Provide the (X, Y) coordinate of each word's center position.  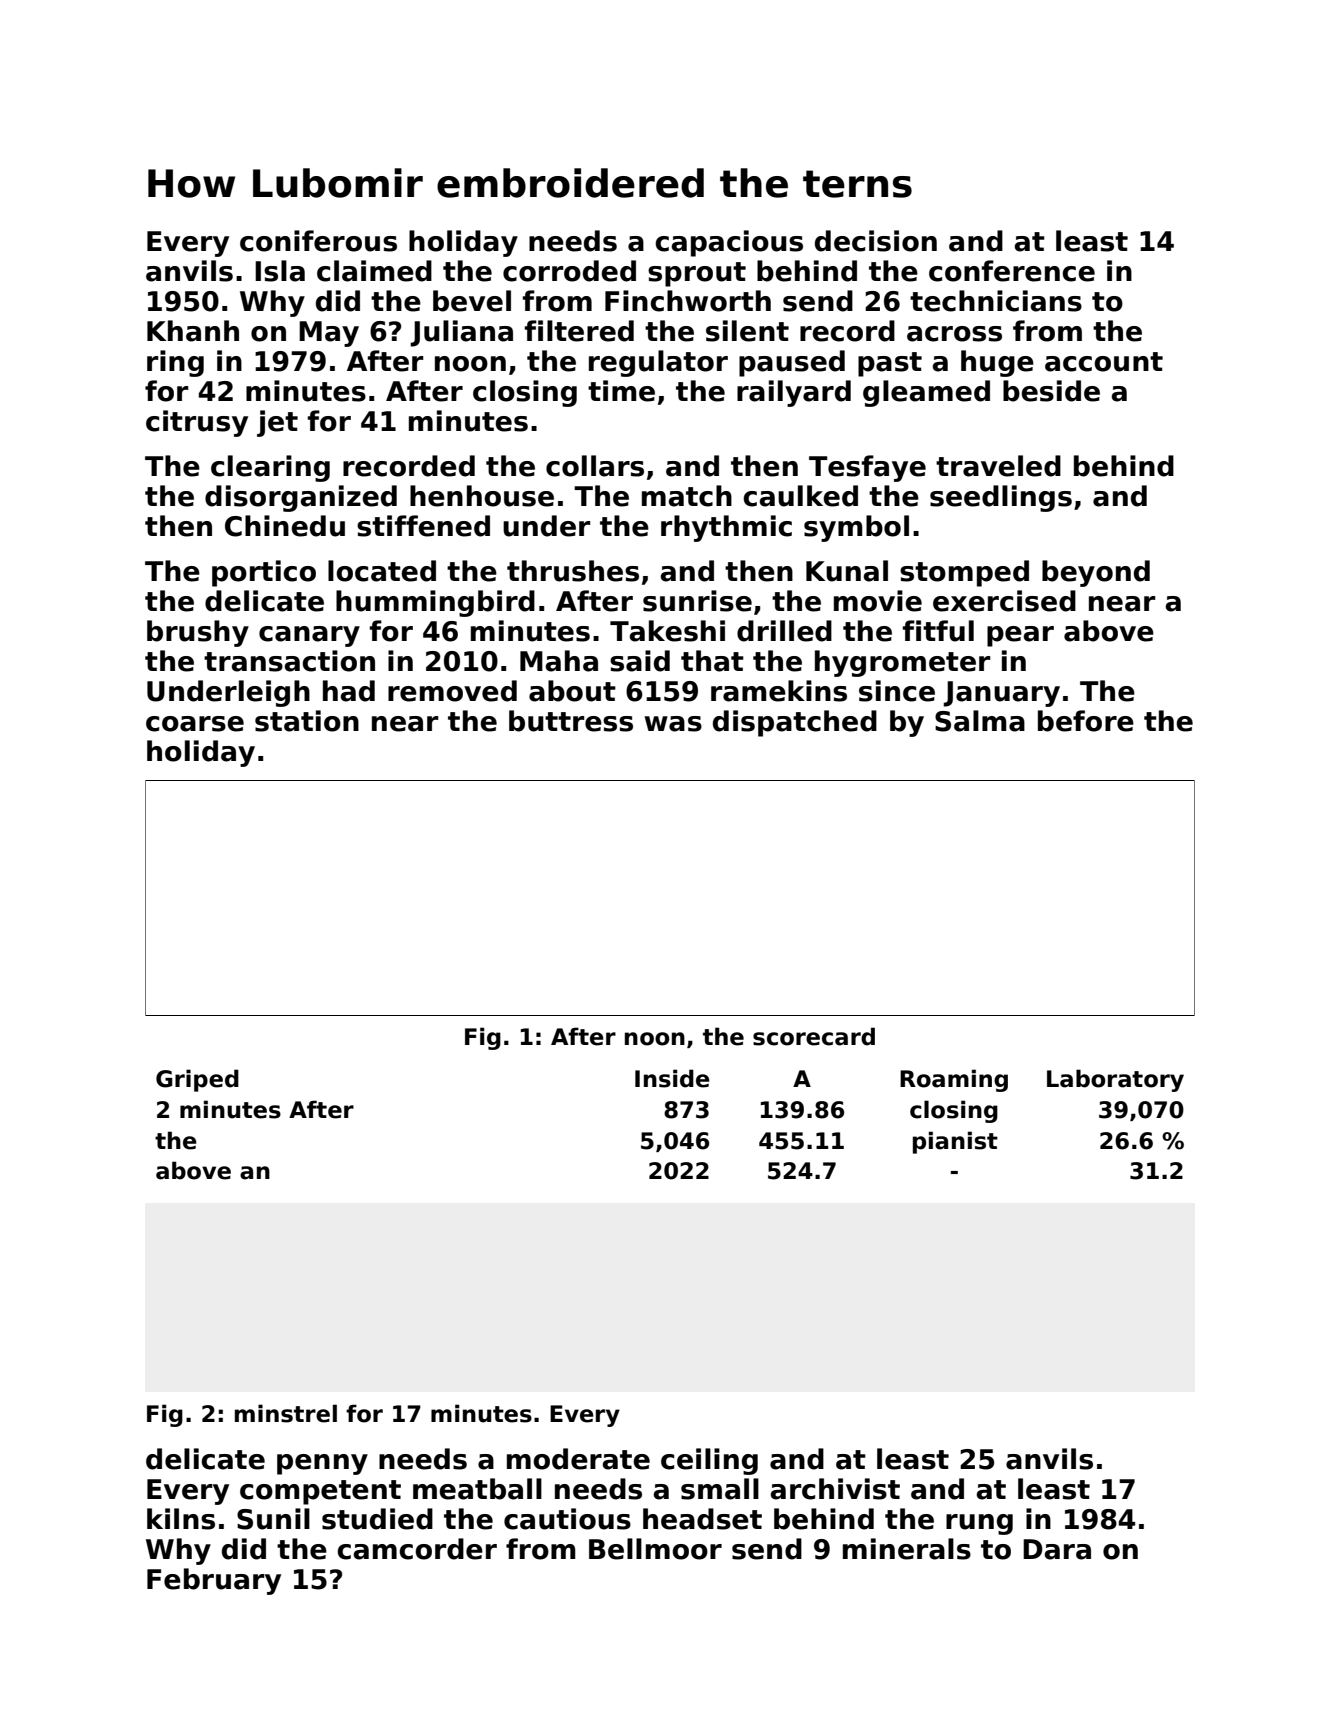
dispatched (795, 723)
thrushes (573, 571)
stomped (964, 573)
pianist (955, 1142)
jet (277, 423)
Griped (197, 1080)
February (214, 1581)
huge (997, 363)
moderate (578, 1459)
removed (452, 691)
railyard (794, 393)
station (307, 721)
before (1086, 721)
